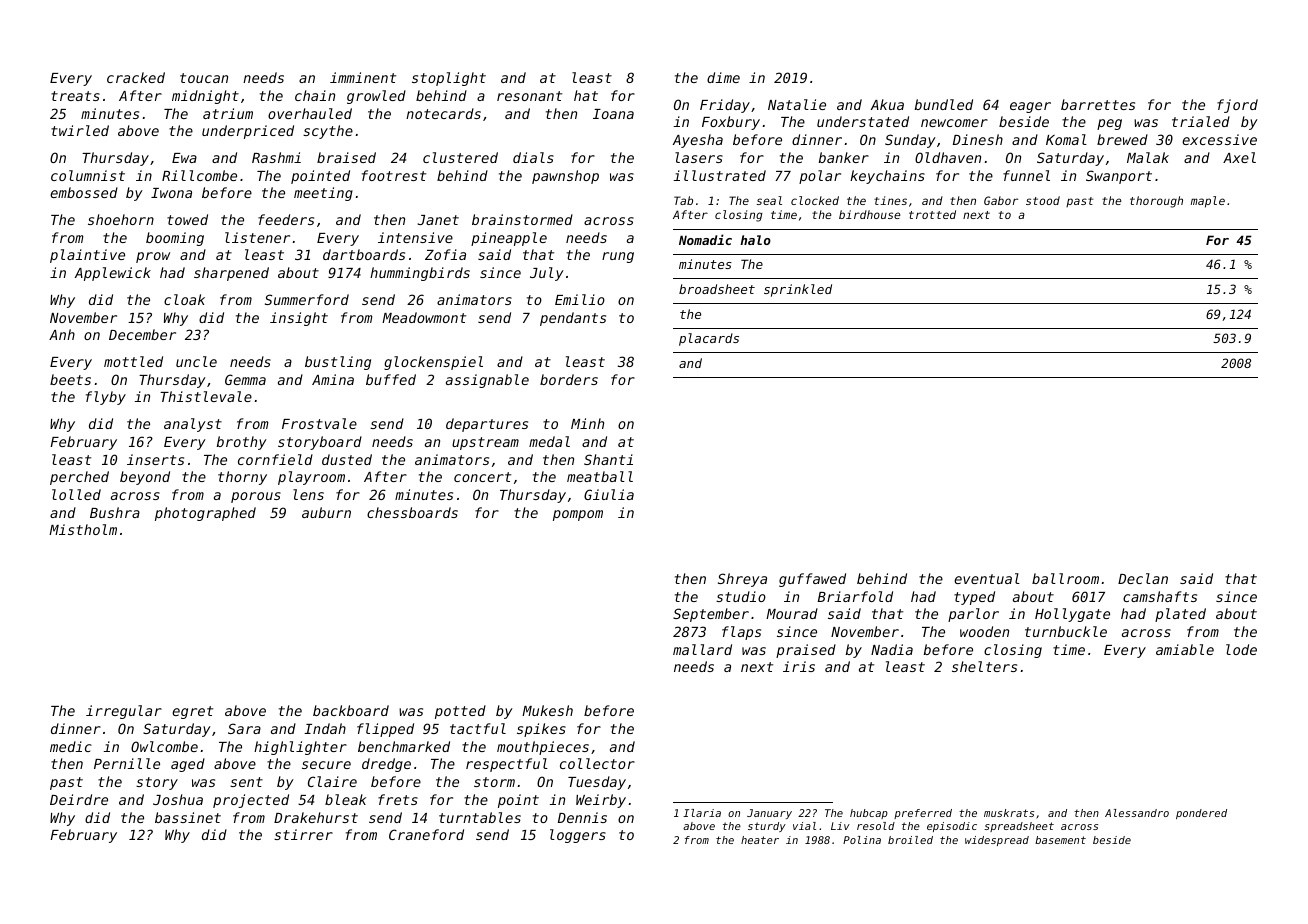 This screenshot has width=1308, height=924. Describe the element at coordinates (723, 77) in the screenshot. I see `dime` at that location.
